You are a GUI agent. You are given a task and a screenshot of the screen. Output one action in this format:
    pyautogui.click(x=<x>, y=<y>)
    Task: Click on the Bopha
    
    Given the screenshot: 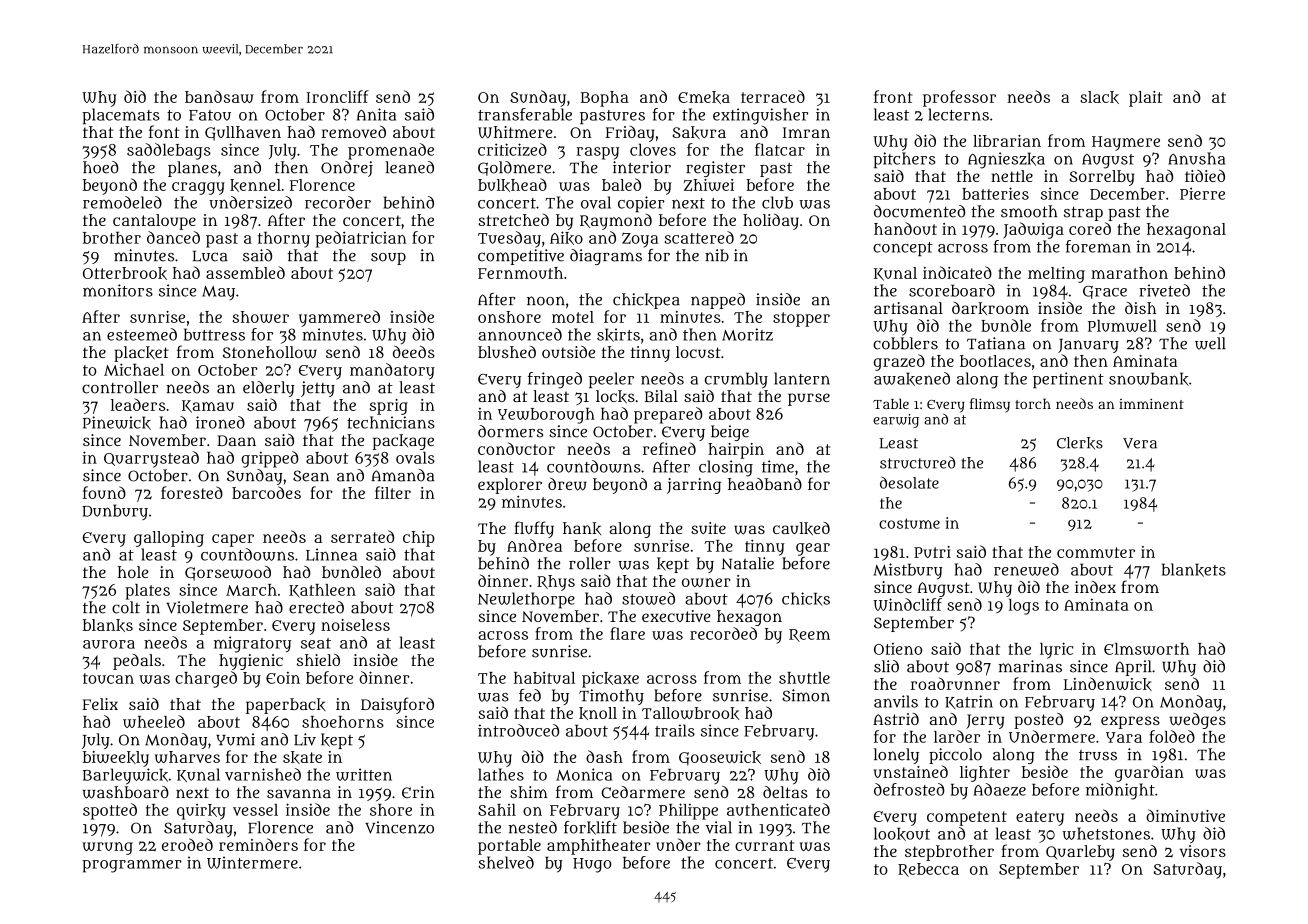 What is the action you would take?
    pyautogui.click(x=605, y=99)
